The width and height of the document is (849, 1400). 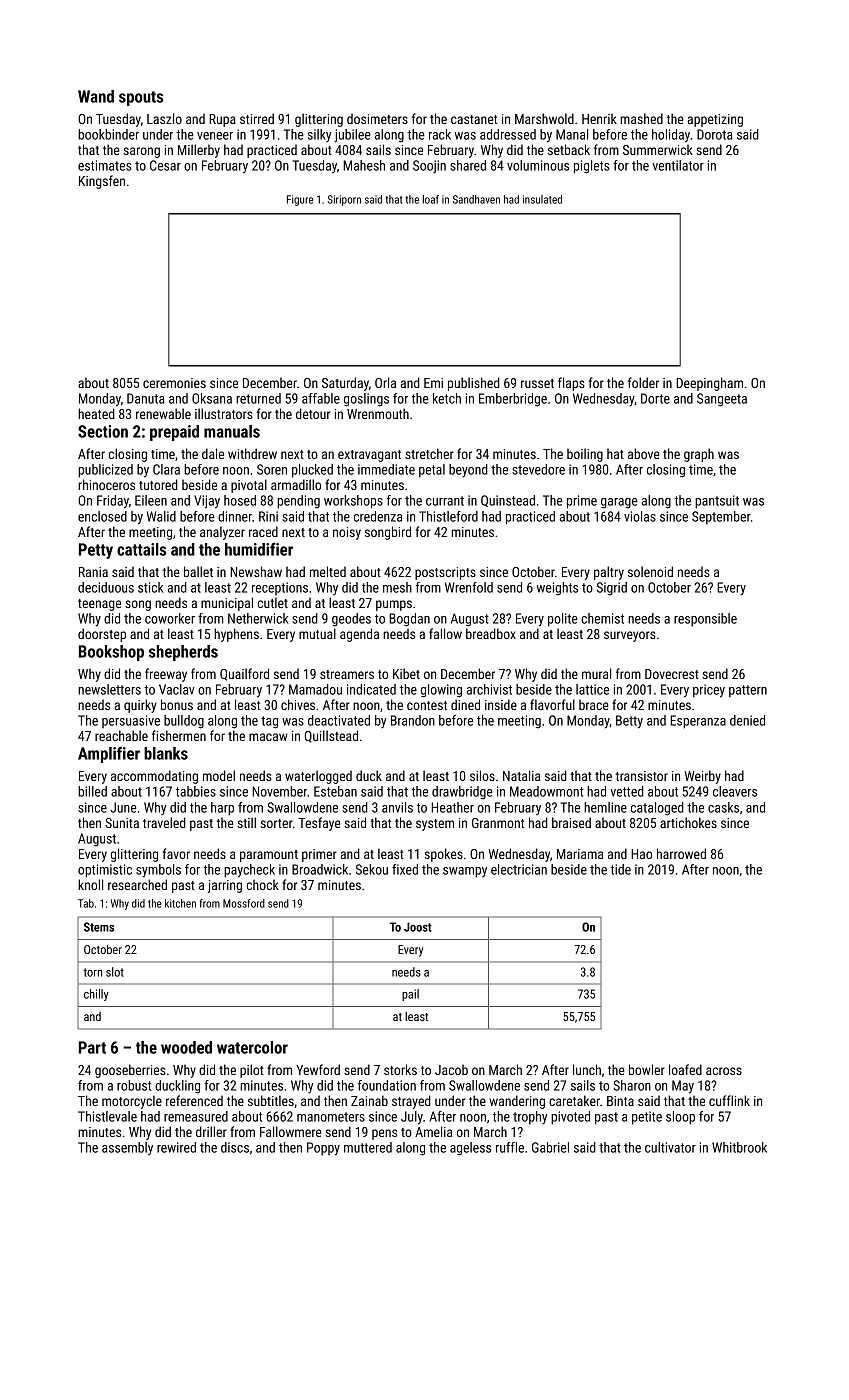 I want to click on Deepingham, so click(x=709, y=384).
